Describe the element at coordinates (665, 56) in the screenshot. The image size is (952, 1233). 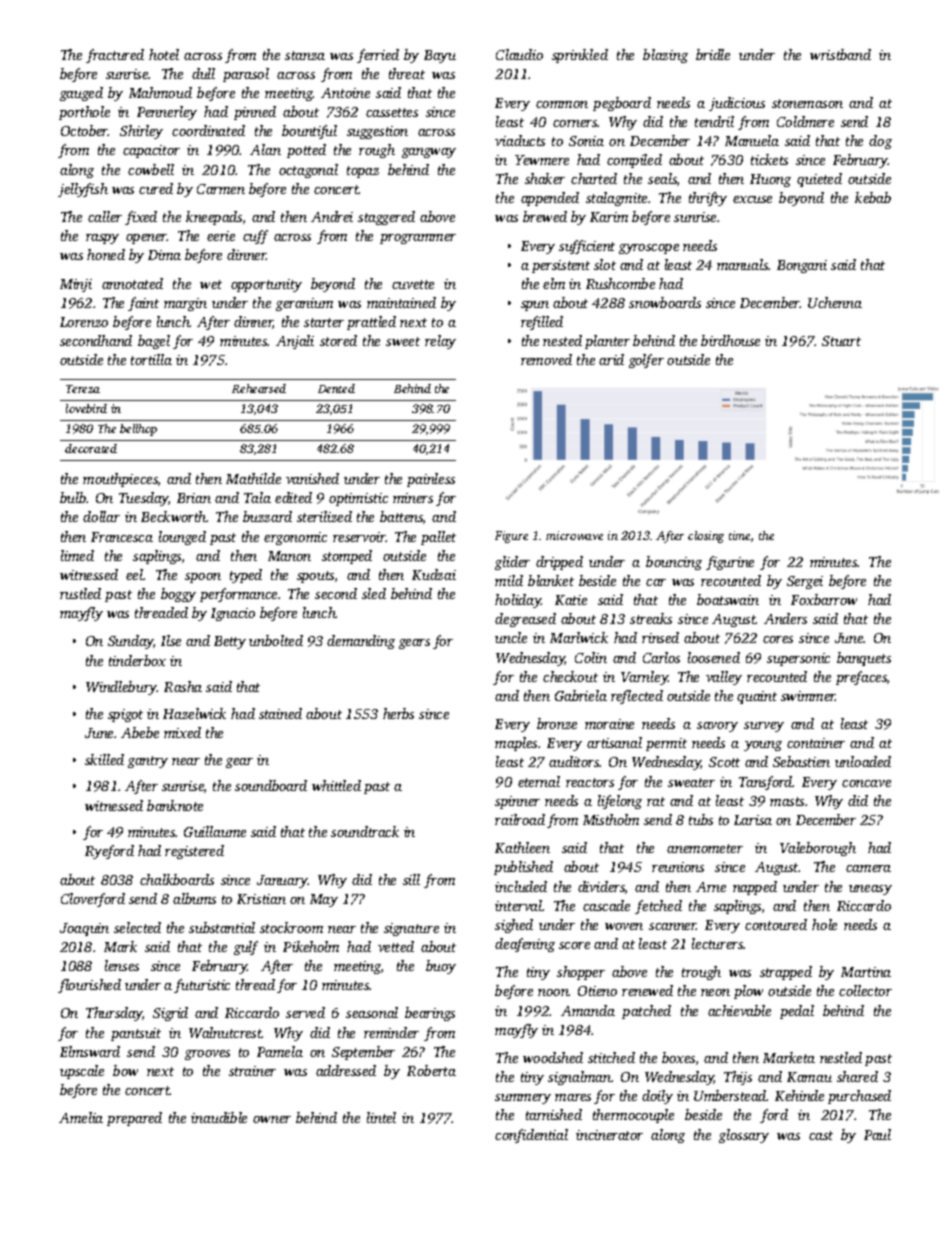
I see `blazing` at that location.
